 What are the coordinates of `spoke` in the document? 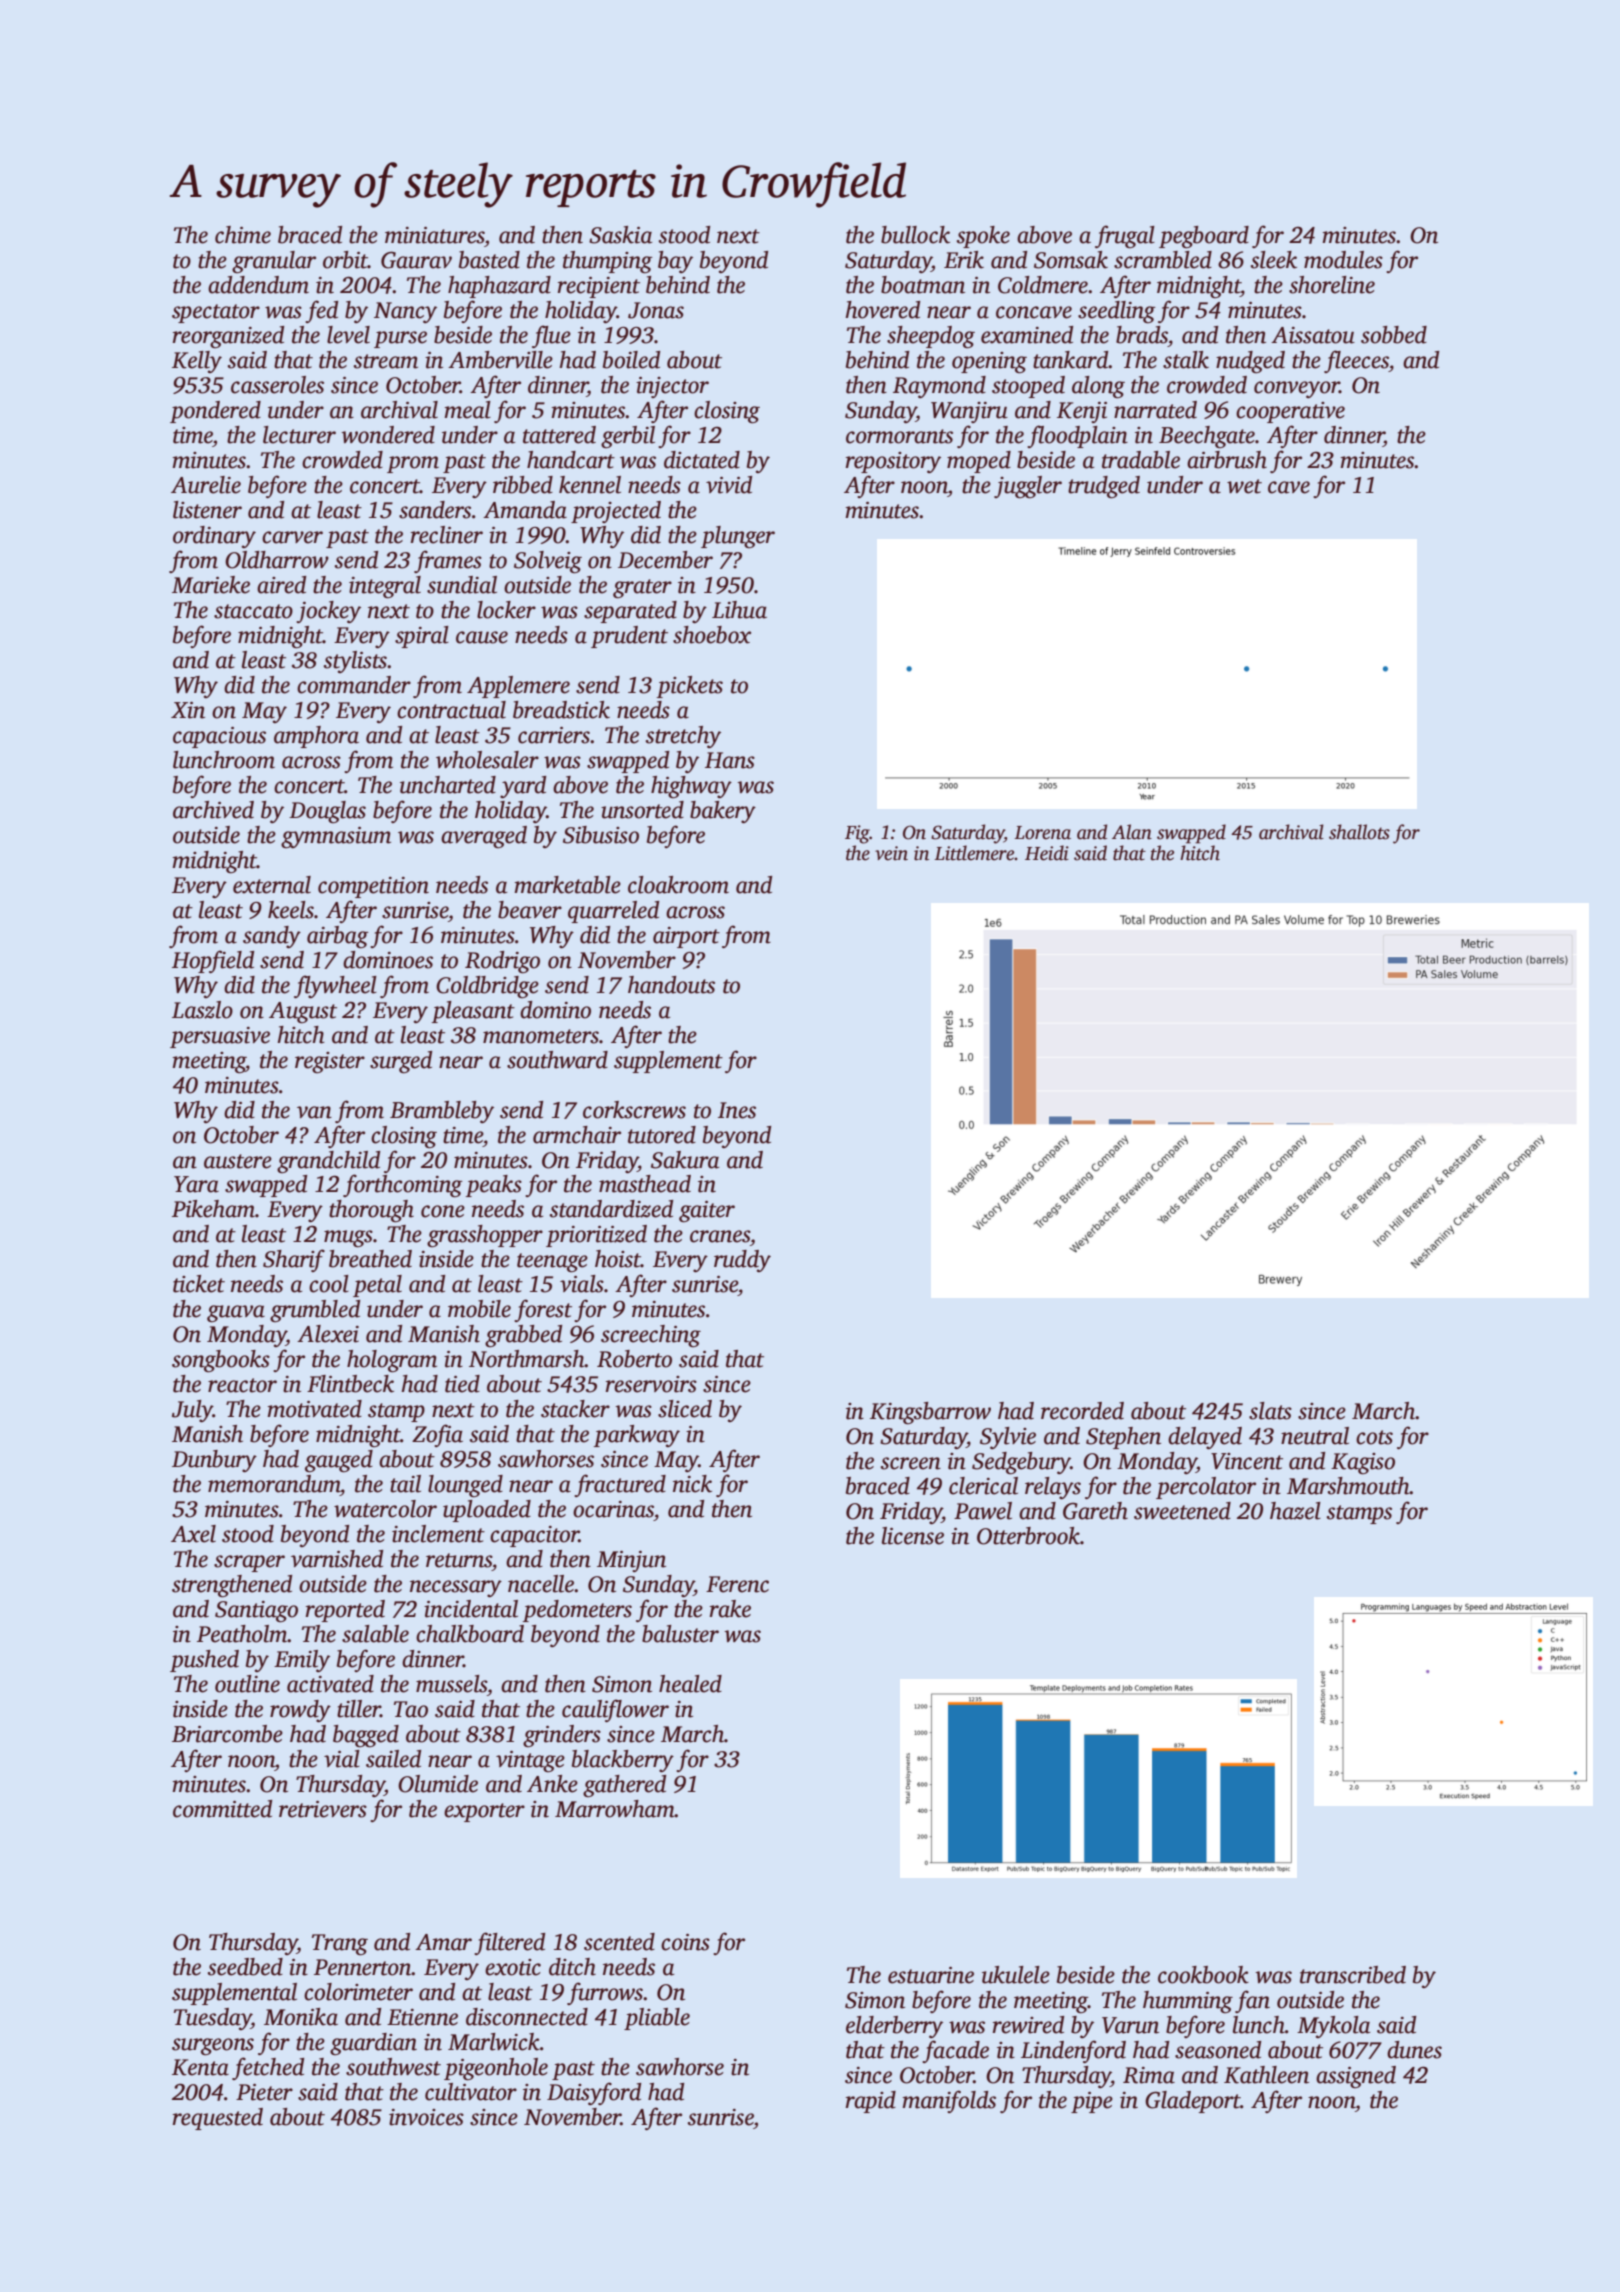 It's located at (983, 237).
